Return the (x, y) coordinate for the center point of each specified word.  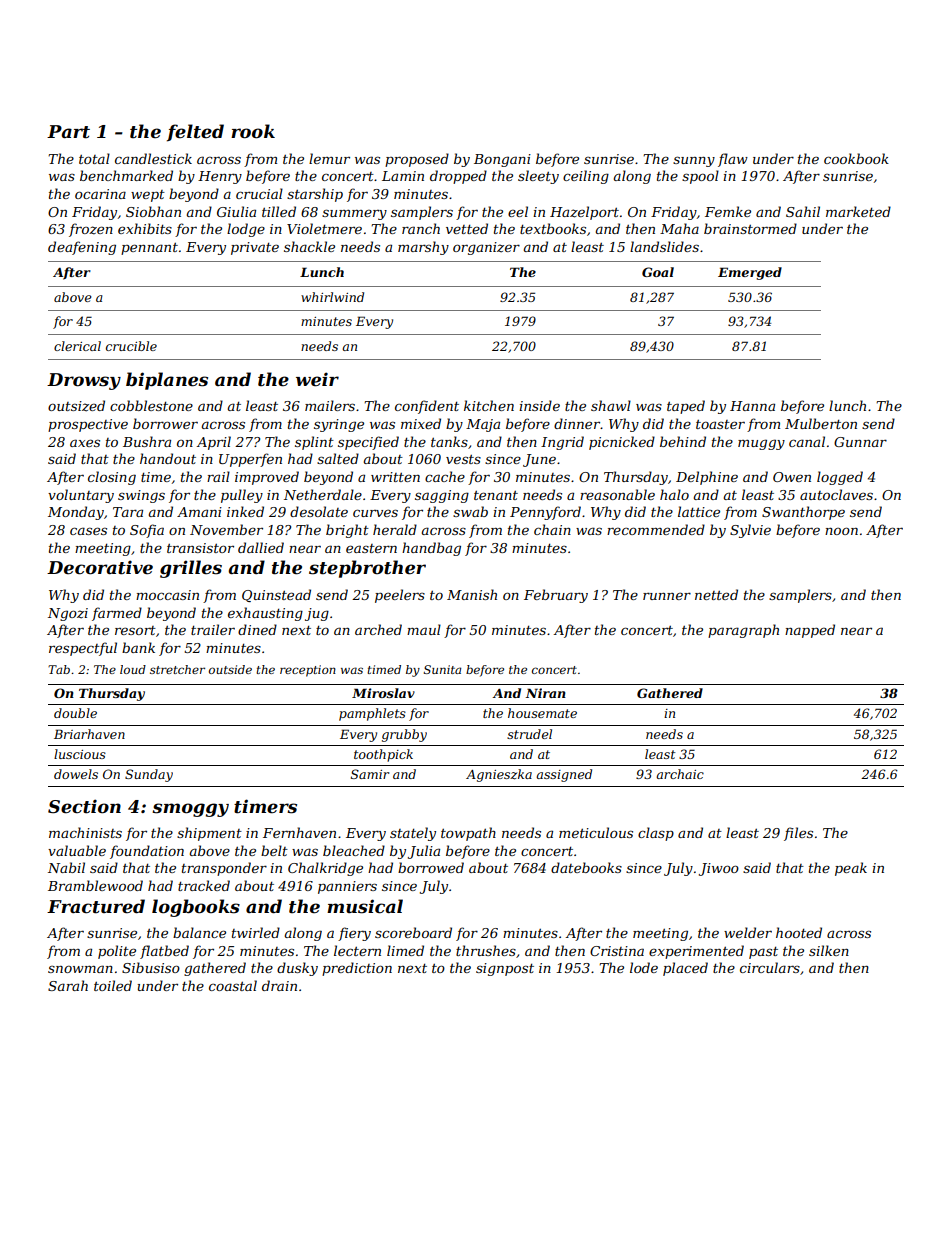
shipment (209, 834)
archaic (680, 774)
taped (686, 407)
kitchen (489, 405)
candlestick (153, 158)
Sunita (442, 669)
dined (257, 629)
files (798, 834)
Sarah (68, 985)
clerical (77, 346)
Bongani (502, 160)
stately (413, 834)
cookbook (856, 158)
